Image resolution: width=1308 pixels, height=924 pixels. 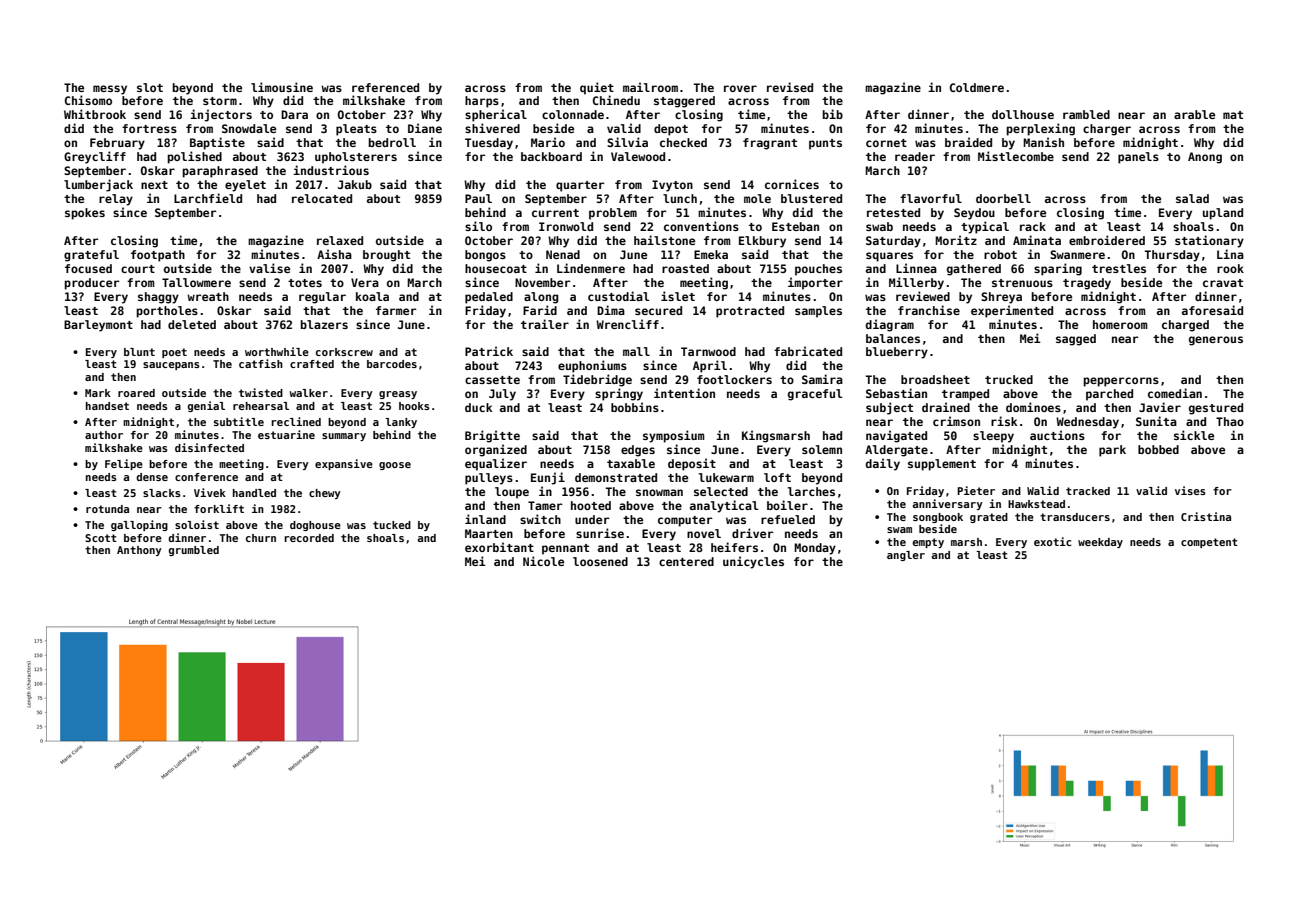 What do you see at coordinates (611, 310) in the image?
I see `Dima` at bounding box center [611, 310].
